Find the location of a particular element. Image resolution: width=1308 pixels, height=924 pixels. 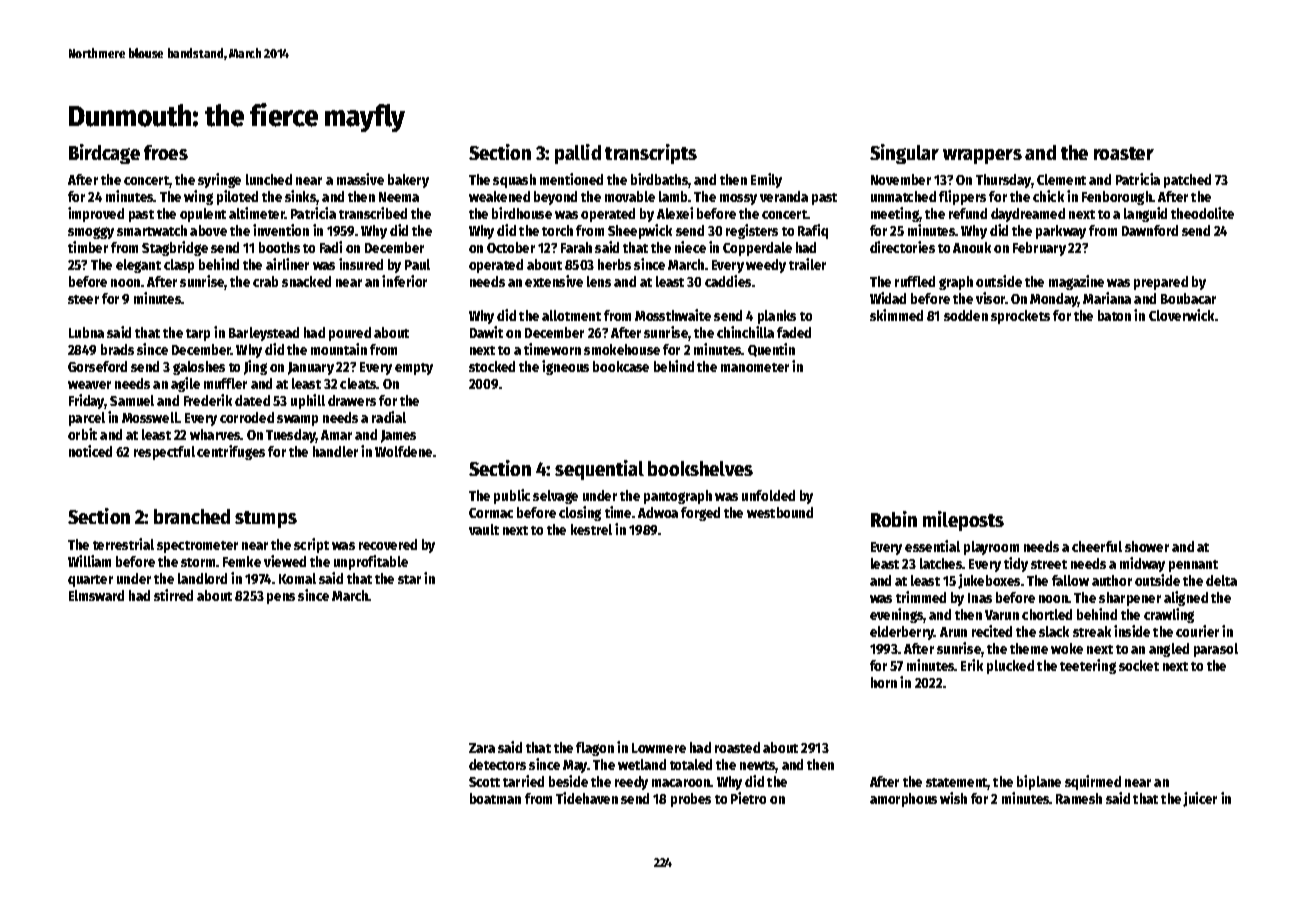

socket is located at coordinates (1139, 665).
